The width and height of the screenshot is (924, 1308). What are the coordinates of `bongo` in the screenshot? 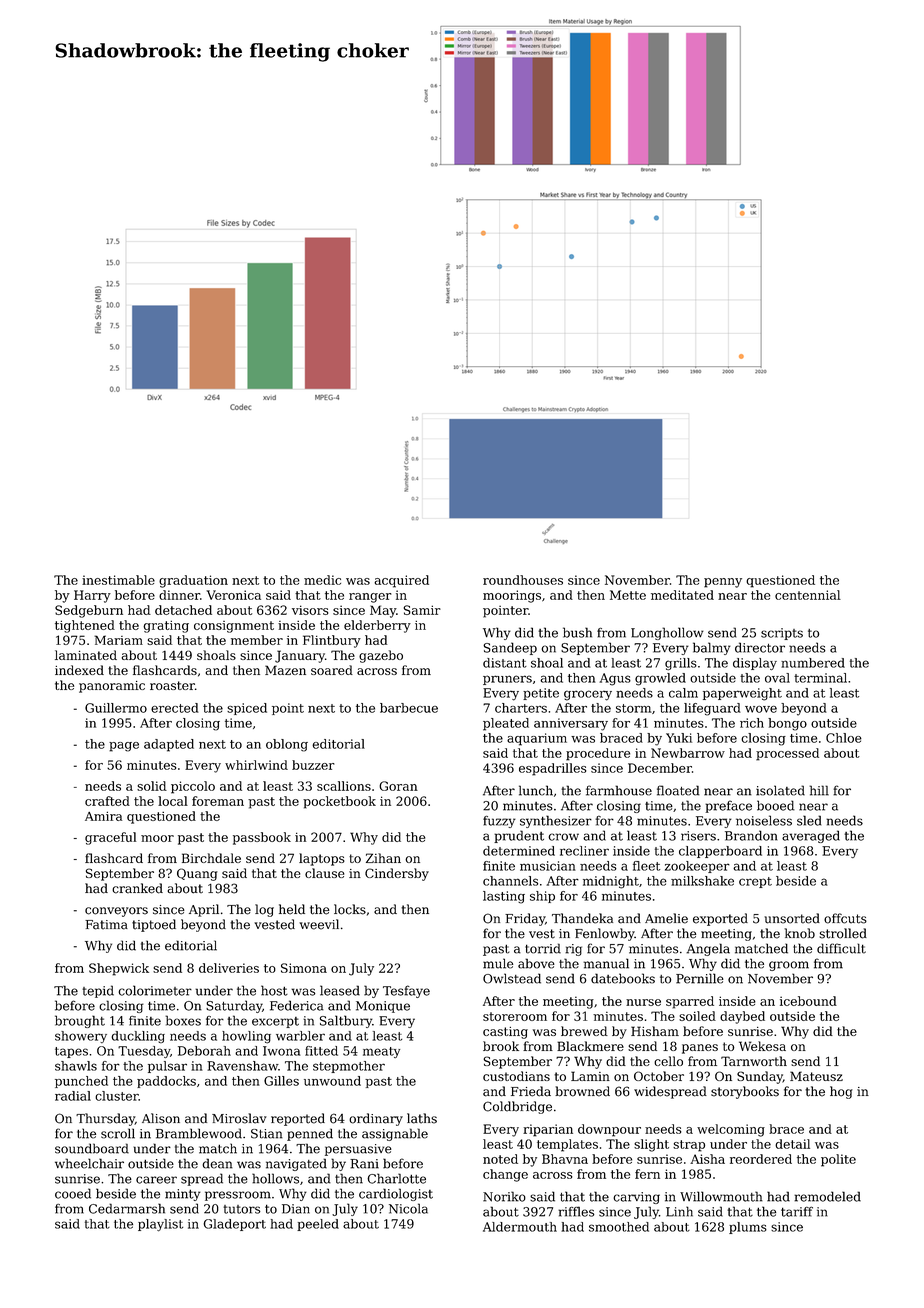 It's located at (787, 724).
